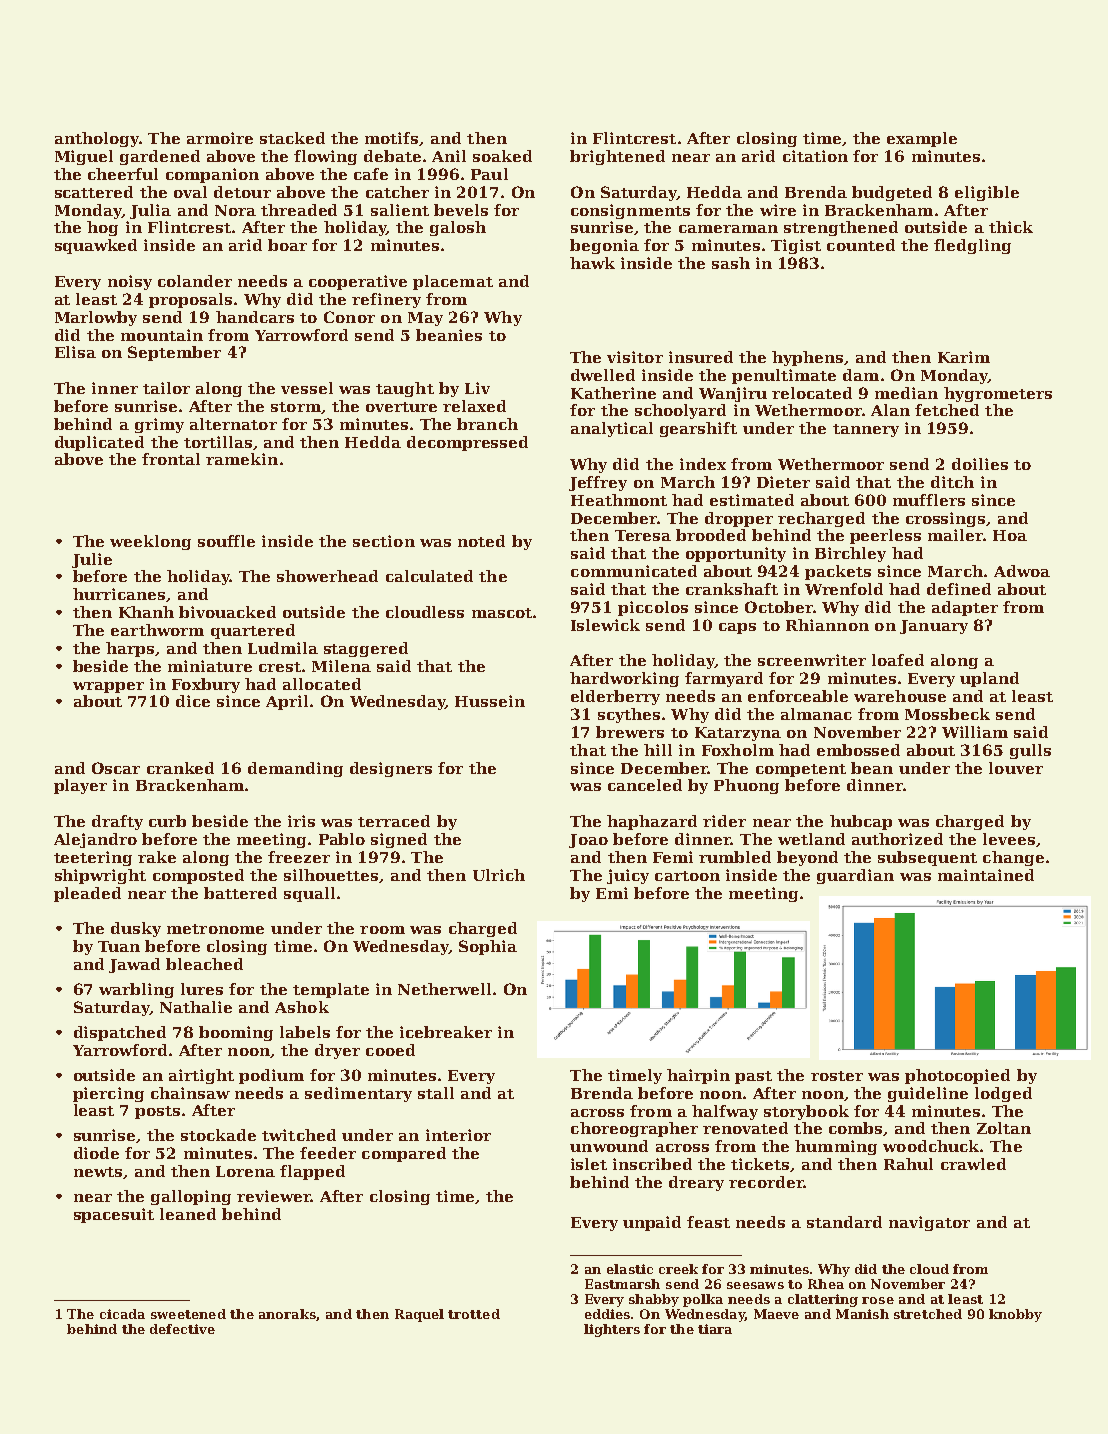  I want to click on counted, so click(861, 245).
